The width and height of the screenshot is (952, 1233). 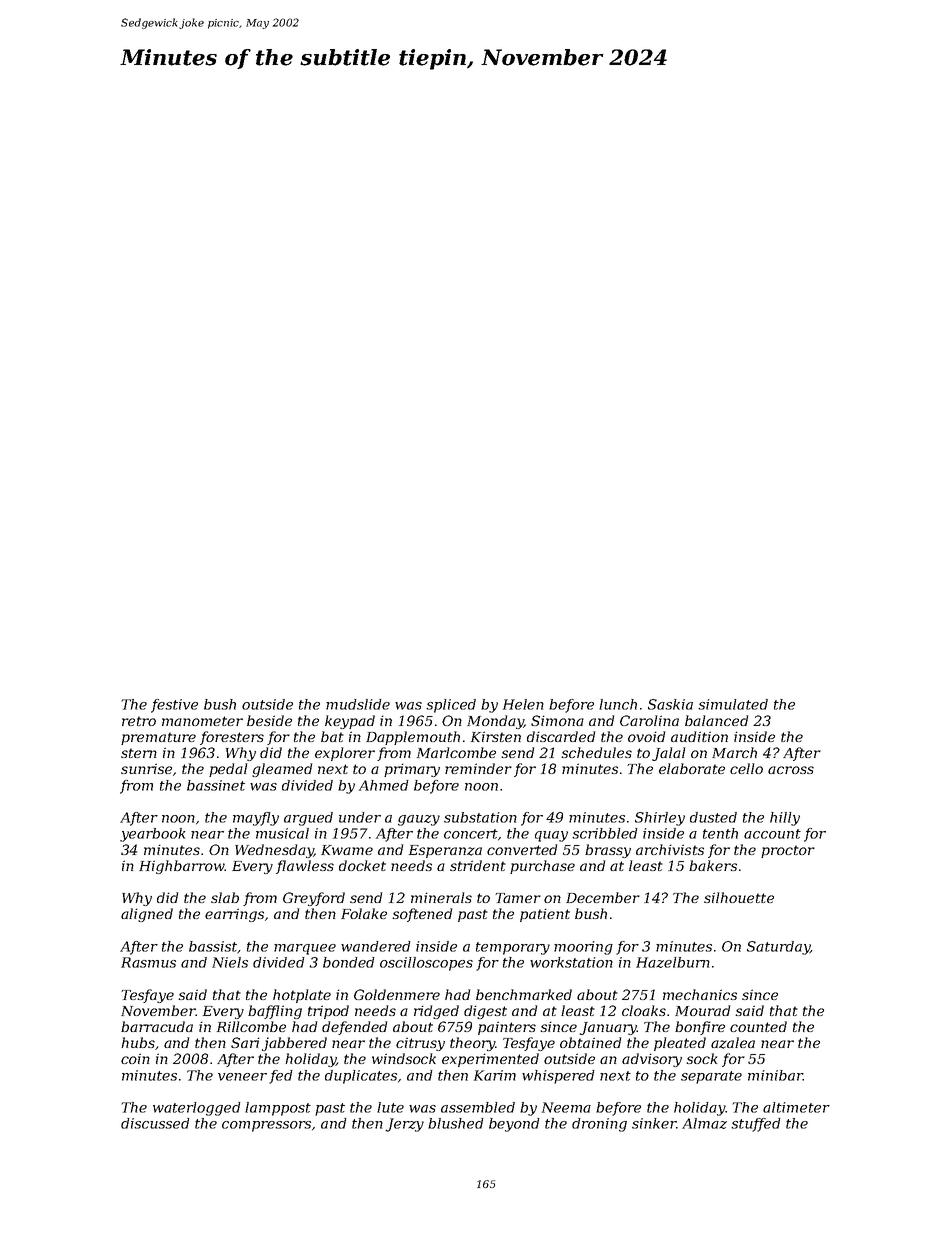 I want to click on hotplate, so click(x=302, y=996).
